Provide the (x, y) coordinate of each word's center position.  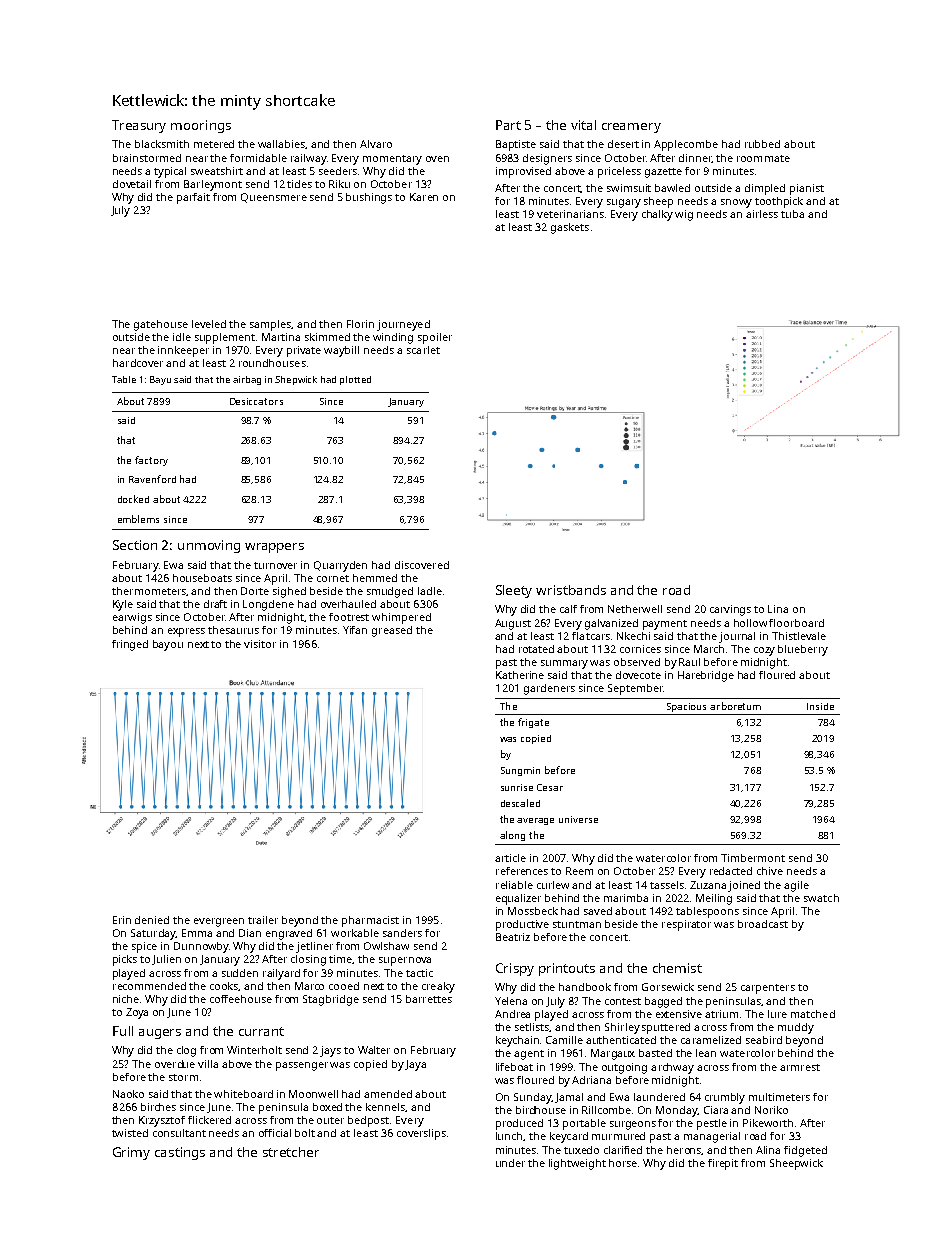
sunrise (517, 787)
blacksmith (162, 144)
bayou (168, 645)
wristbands (571, 590)
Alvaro (376, 144)
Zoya (137, 1013)
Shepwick (296, 380)
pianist (807, 189)
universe (578, 819)
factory (151, 461)
